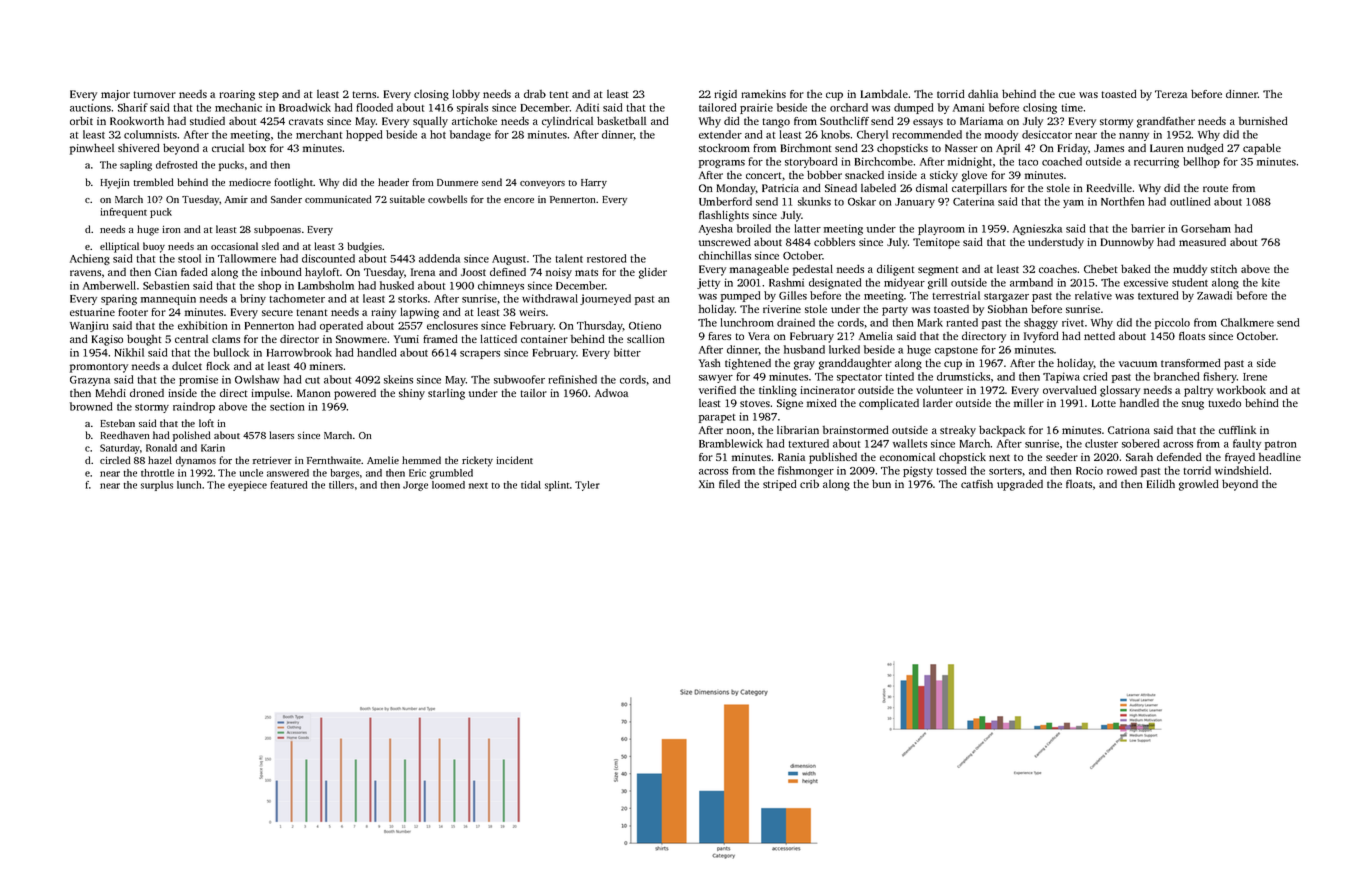  Describe the element at coordinates (1190, 282) in the screenshot. I see `student` at that location.
